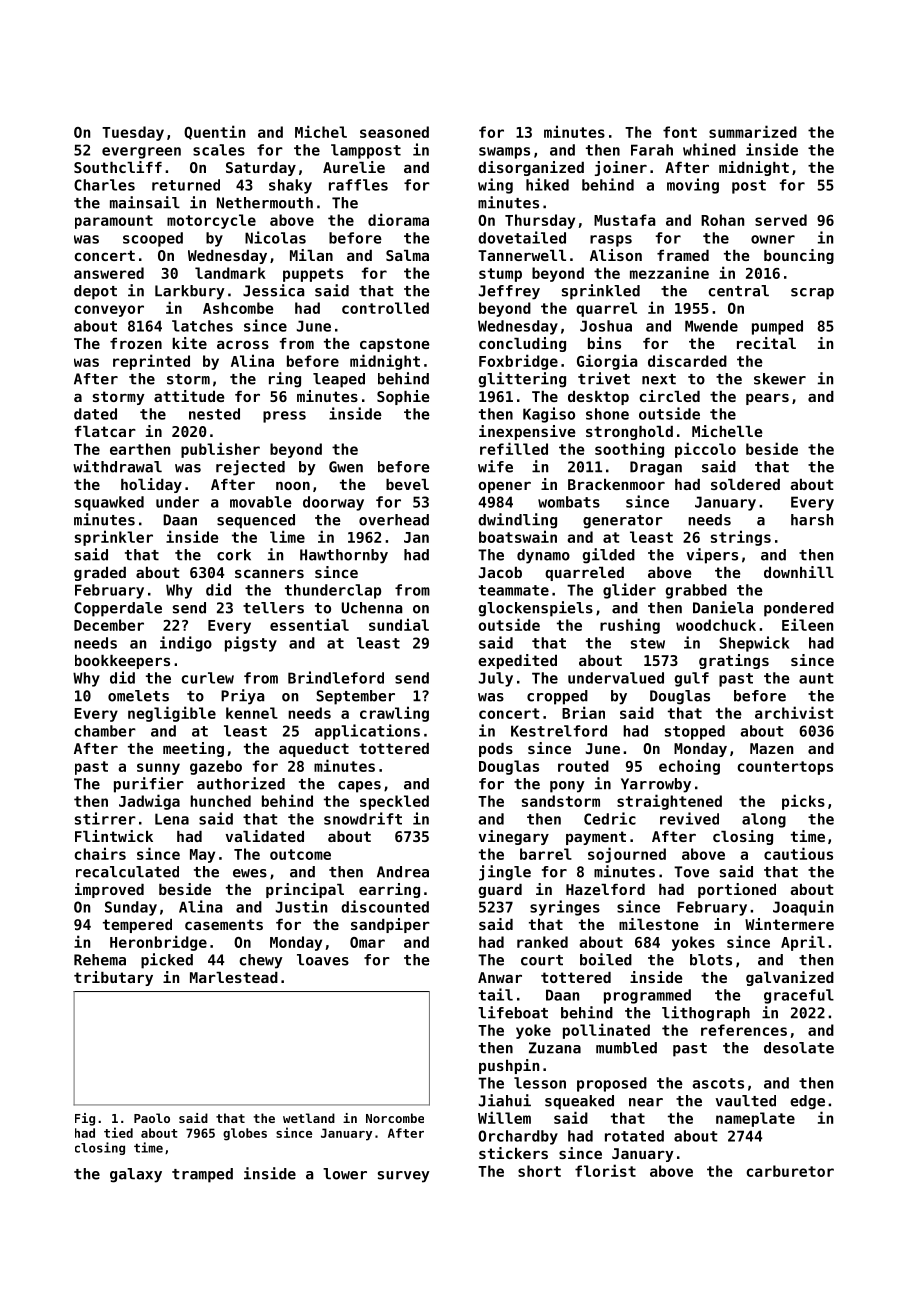  What do you see at coordinates (522, 255) in the screenshot?
I see `Tannerwell` at bounding box center [522, 255].
